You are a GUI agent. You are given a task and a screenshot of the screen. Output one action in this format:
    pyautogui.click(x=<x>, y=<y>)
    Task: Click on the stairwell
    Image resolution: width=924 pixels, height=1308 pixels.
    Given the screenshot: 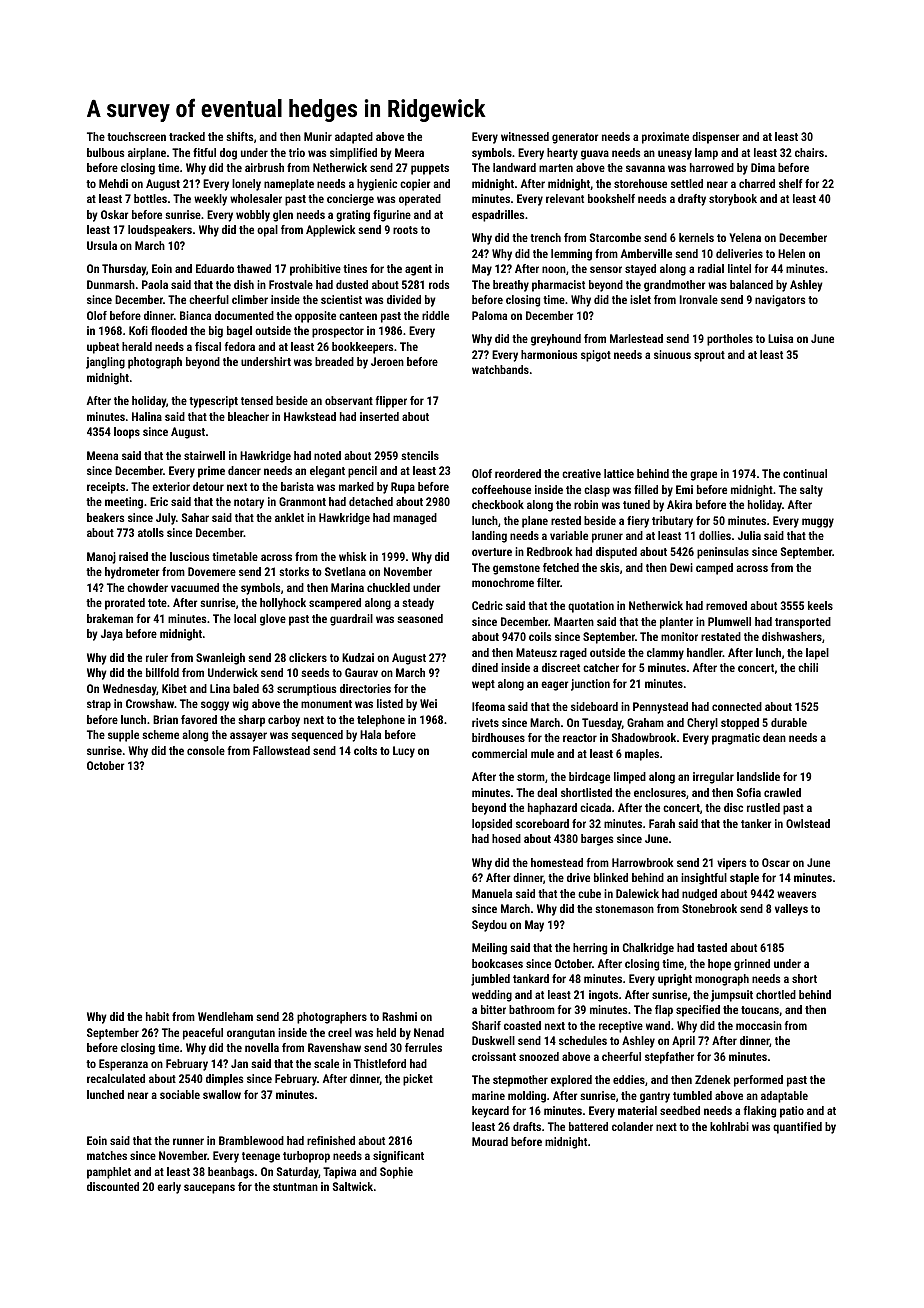 What is the action you would take?
    pyautogui.click(x=204, y=455)
